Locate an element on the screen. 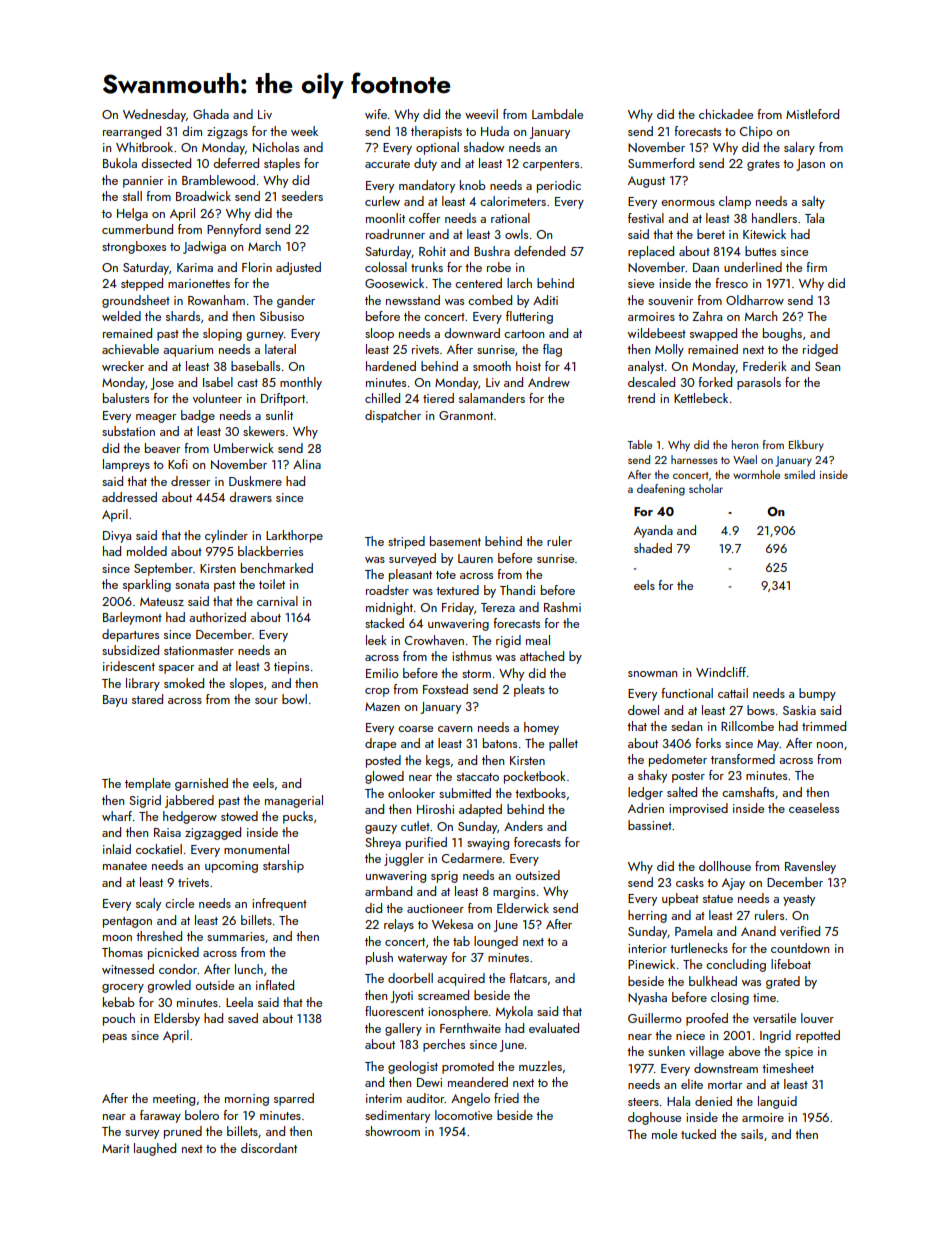 The width and height of the screenshot is (952, 1233). Lambdale is located at coordinates (557, 114).
